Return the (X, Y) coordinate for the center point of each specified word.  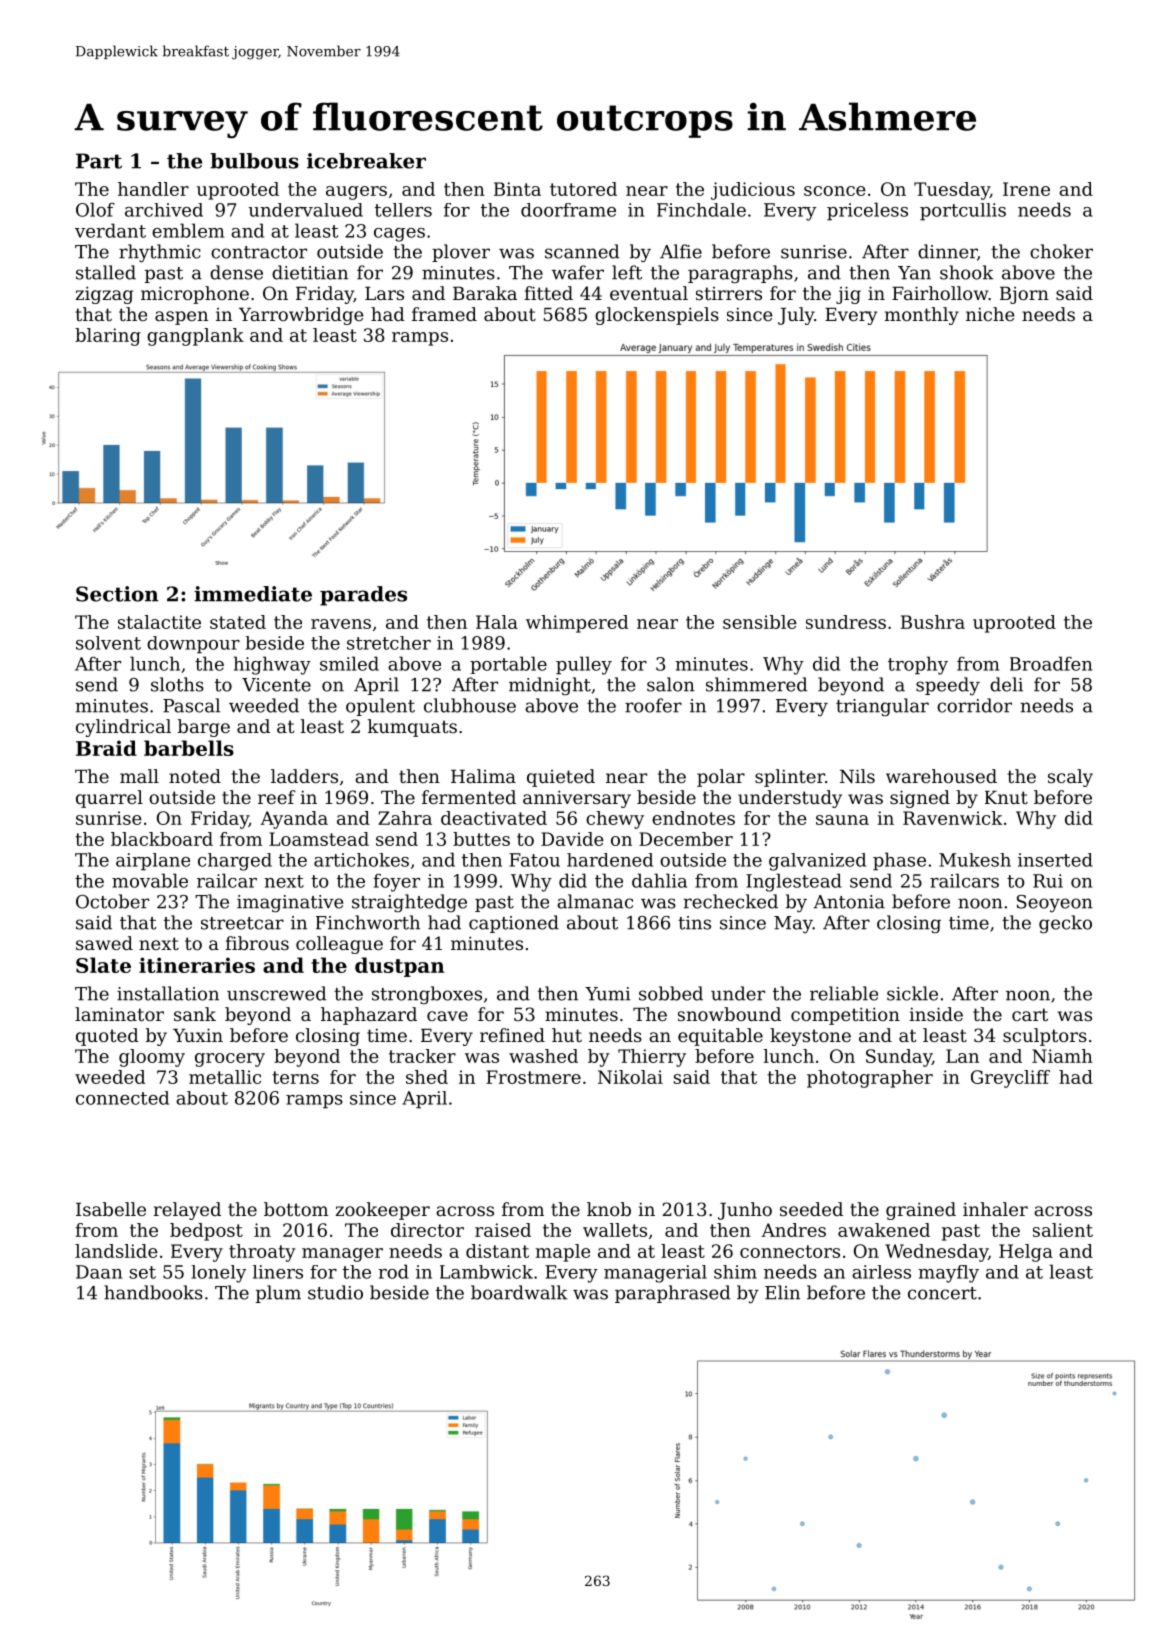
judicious (753, 191)
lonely (218, 1274)
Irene (1026, 189)
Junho (745, 1211)
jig (848, 295)
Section (117, 594)
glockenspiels (657, 316)
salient (1063, 1230)
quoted (107, 1037)
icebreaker (366, 161)
